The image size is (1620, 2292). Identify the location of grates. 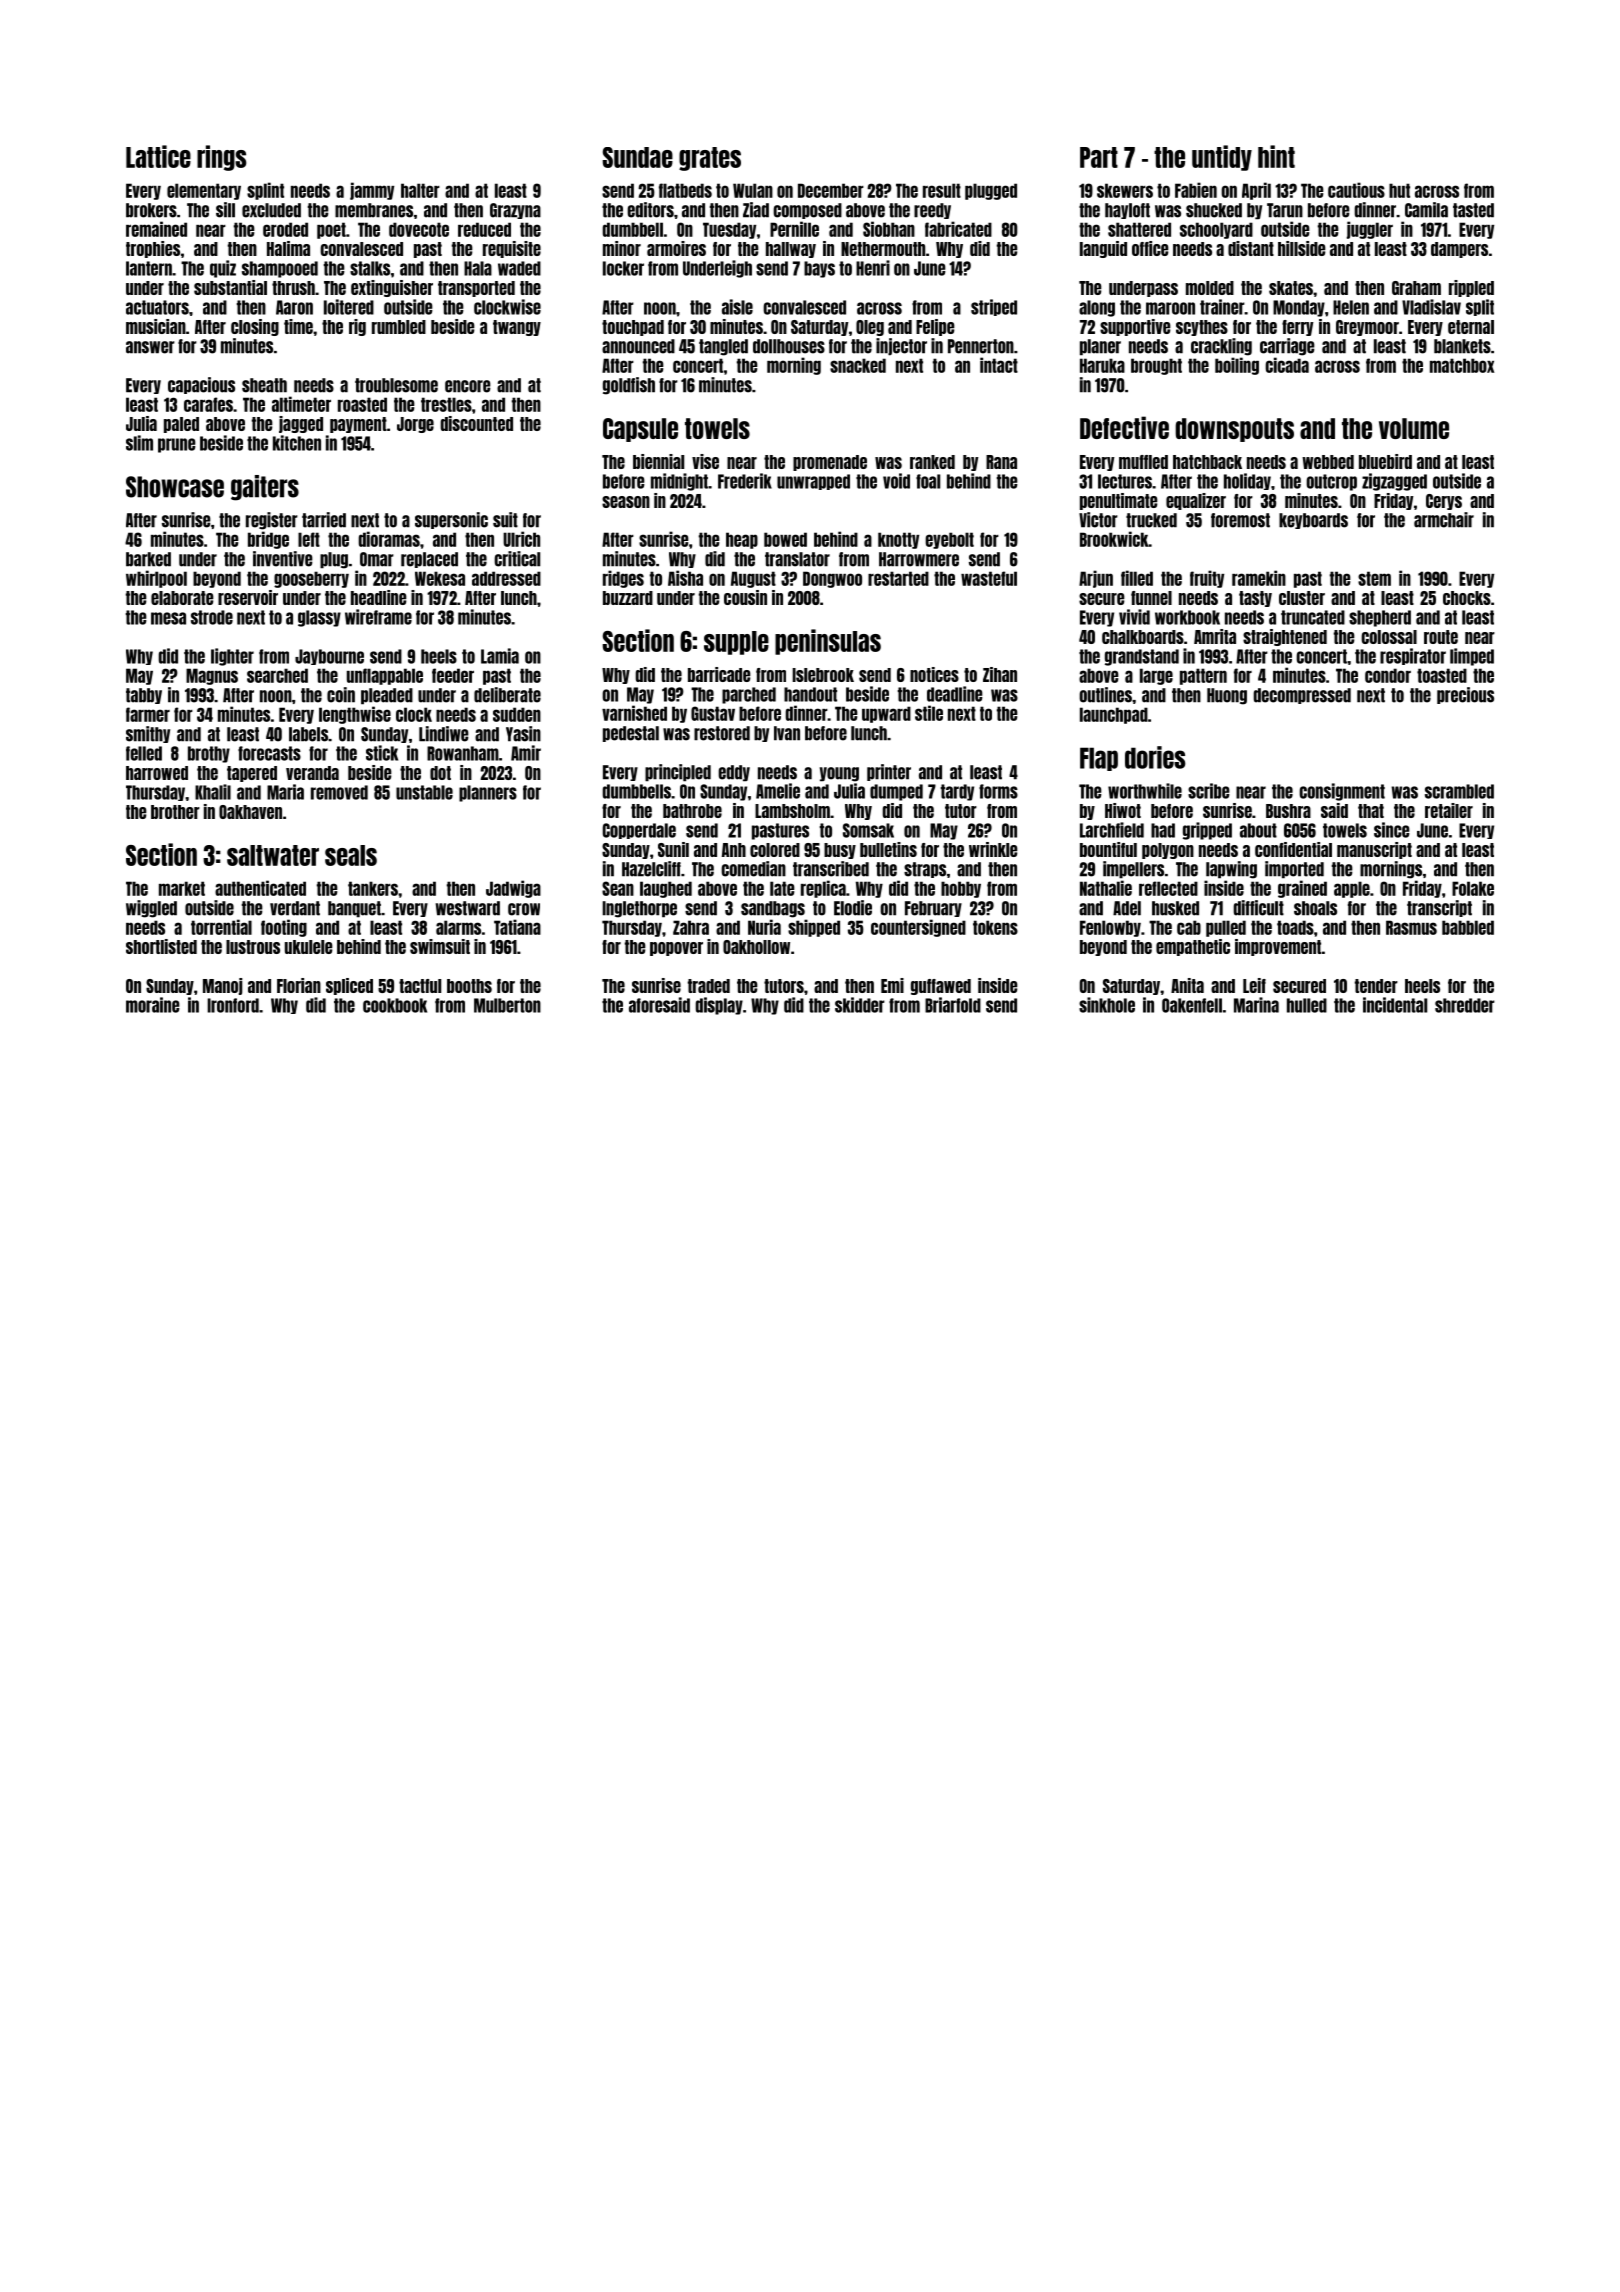
(710, 159).
